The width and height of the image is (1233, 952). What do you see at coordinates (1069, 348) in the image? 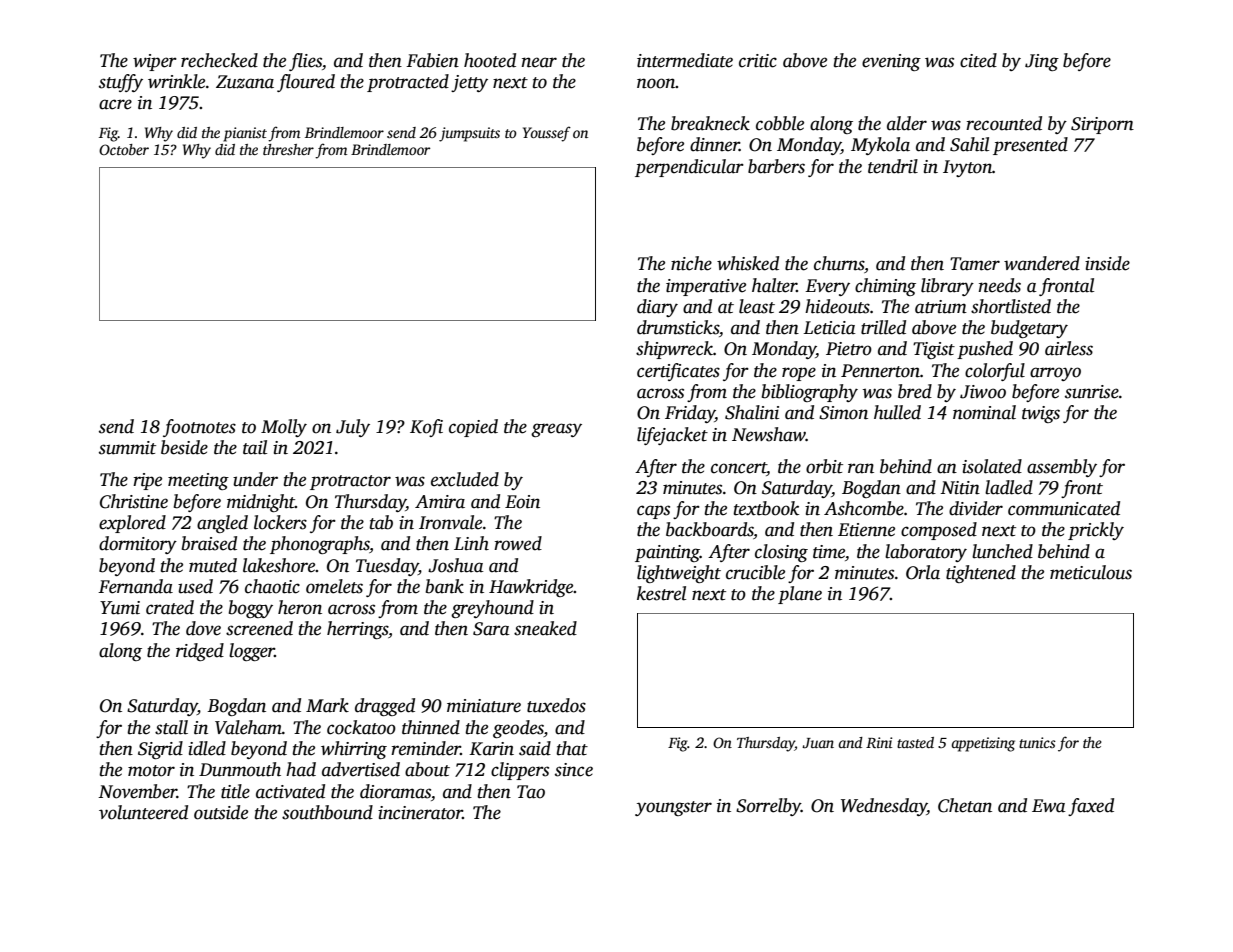
I see `airless` at bounding box center [1069, 348].
